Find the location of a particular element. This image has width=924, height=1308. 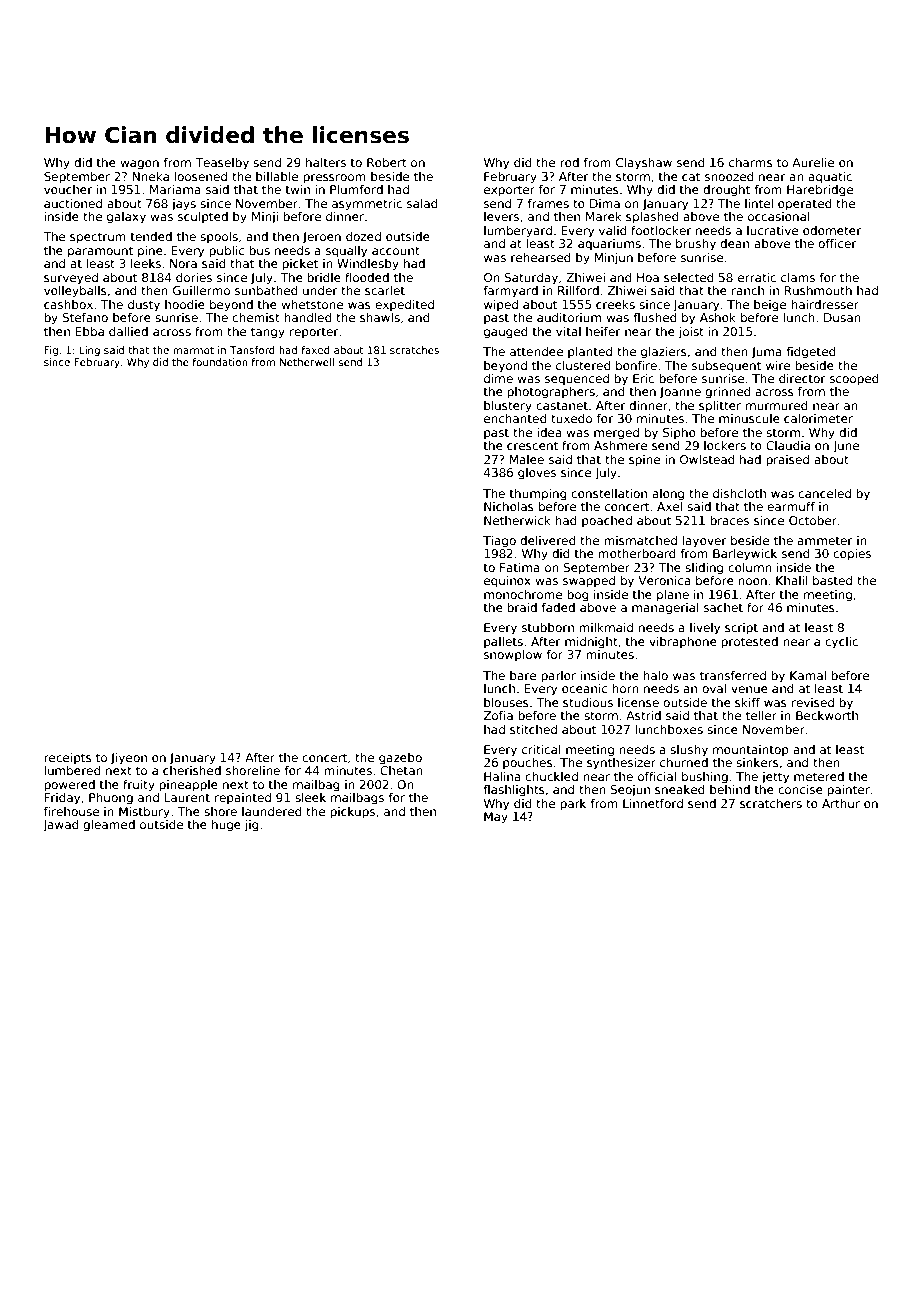

footlocker is located at coordinates (661, 230).
